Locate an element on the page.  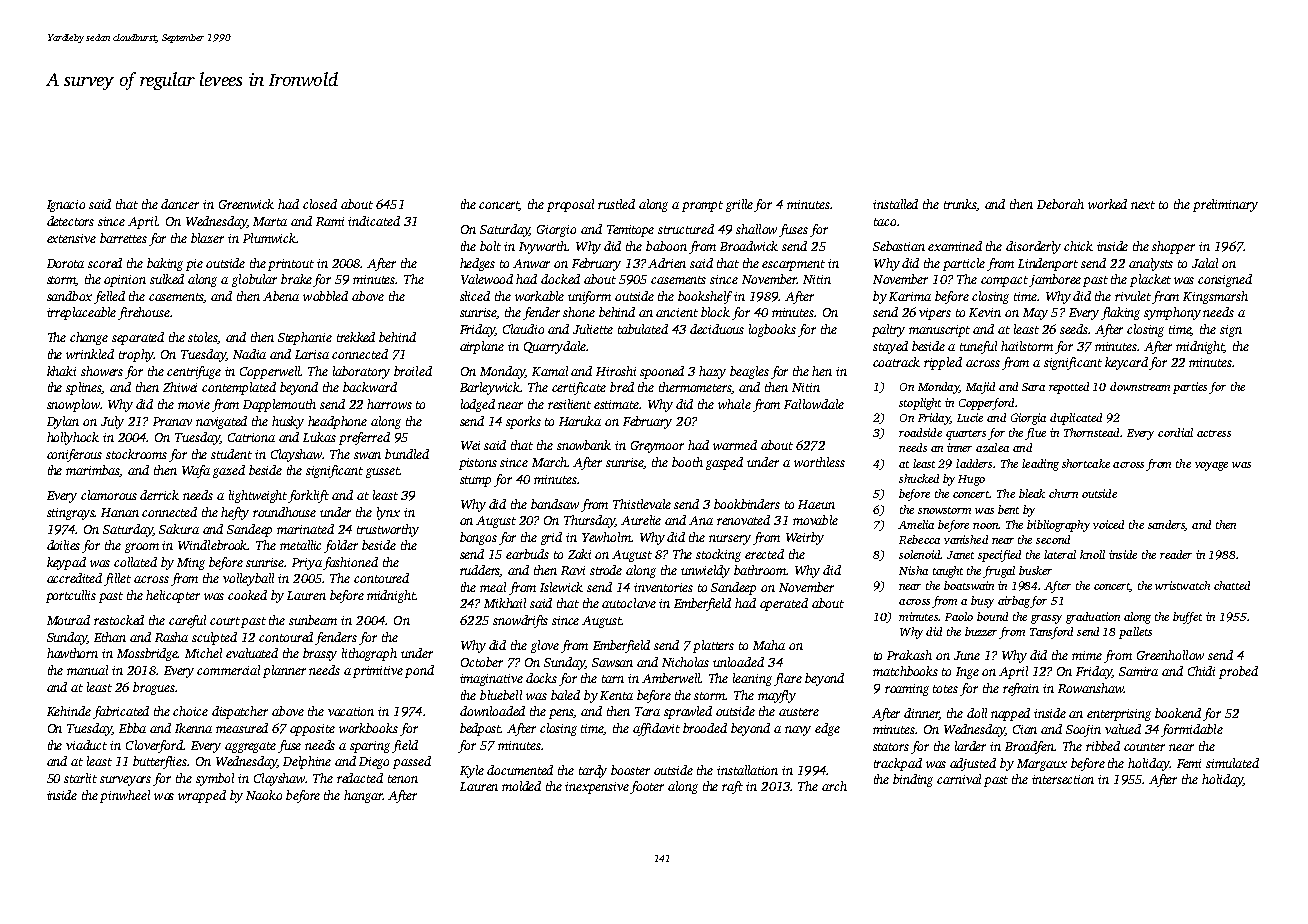
raft is located at coordinates (732, 787).
